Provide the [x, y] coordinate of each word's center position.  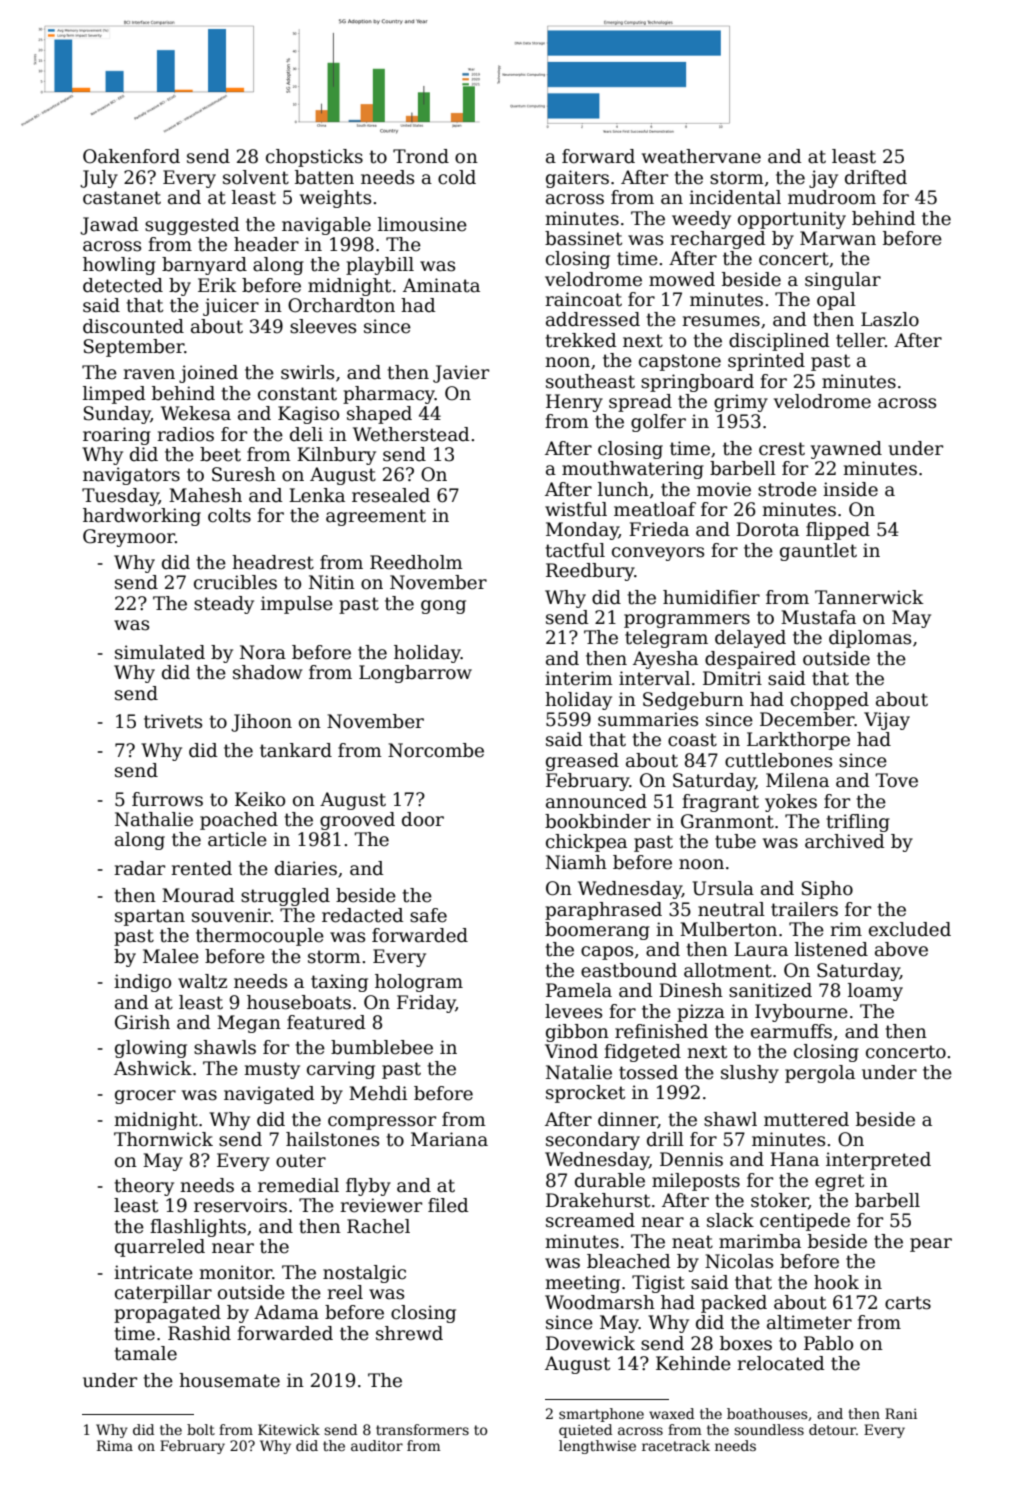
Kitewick [289, 1429]
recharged [718, 240]
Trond [421, 156]
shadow [267, 672]
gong [443, 607]
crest [782, 449]
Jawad [109, 226]
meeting [582, 1284]
